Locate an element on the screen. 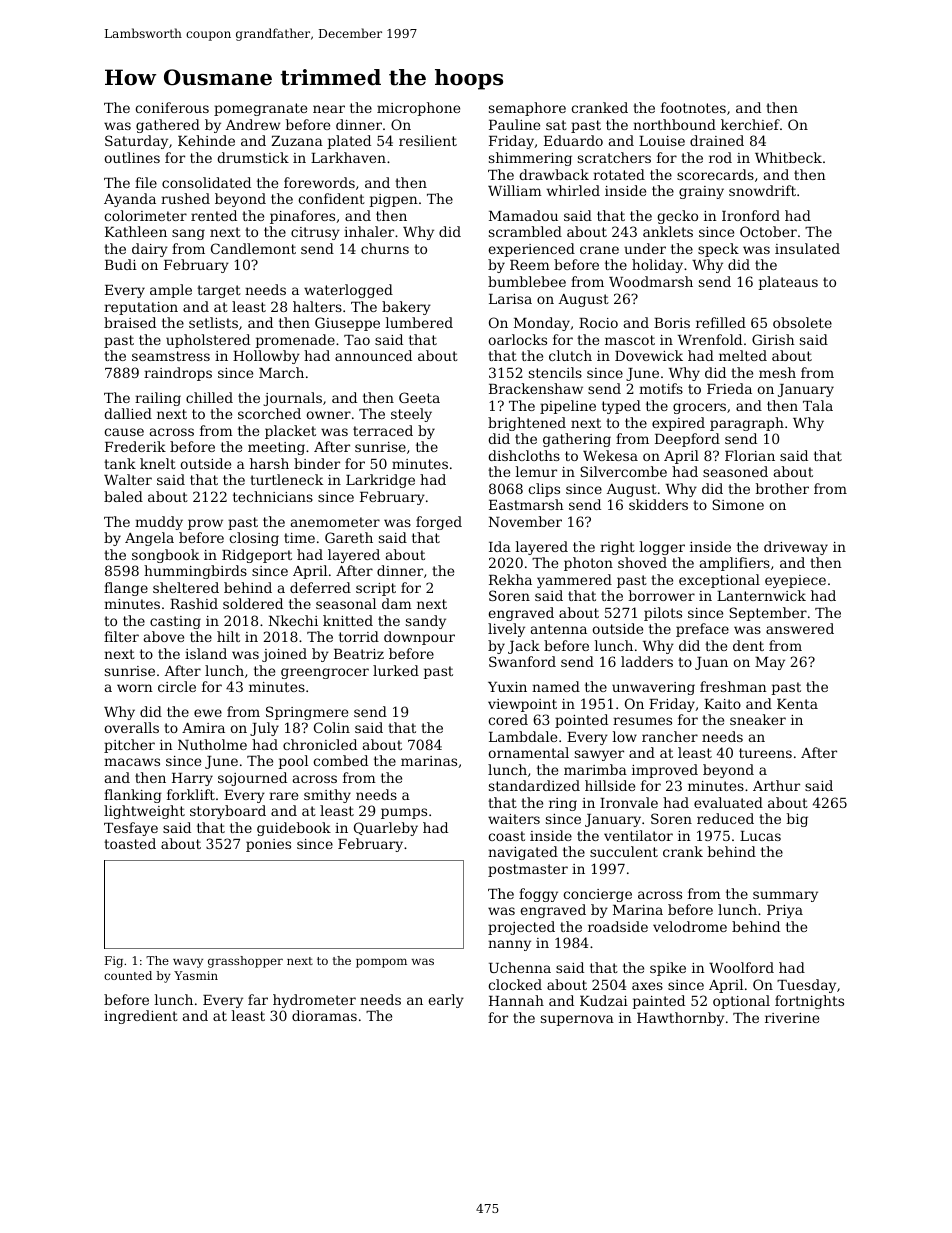 This screenshot has width=952, height=1233. semaphore is located at coordinates (527, 109).
